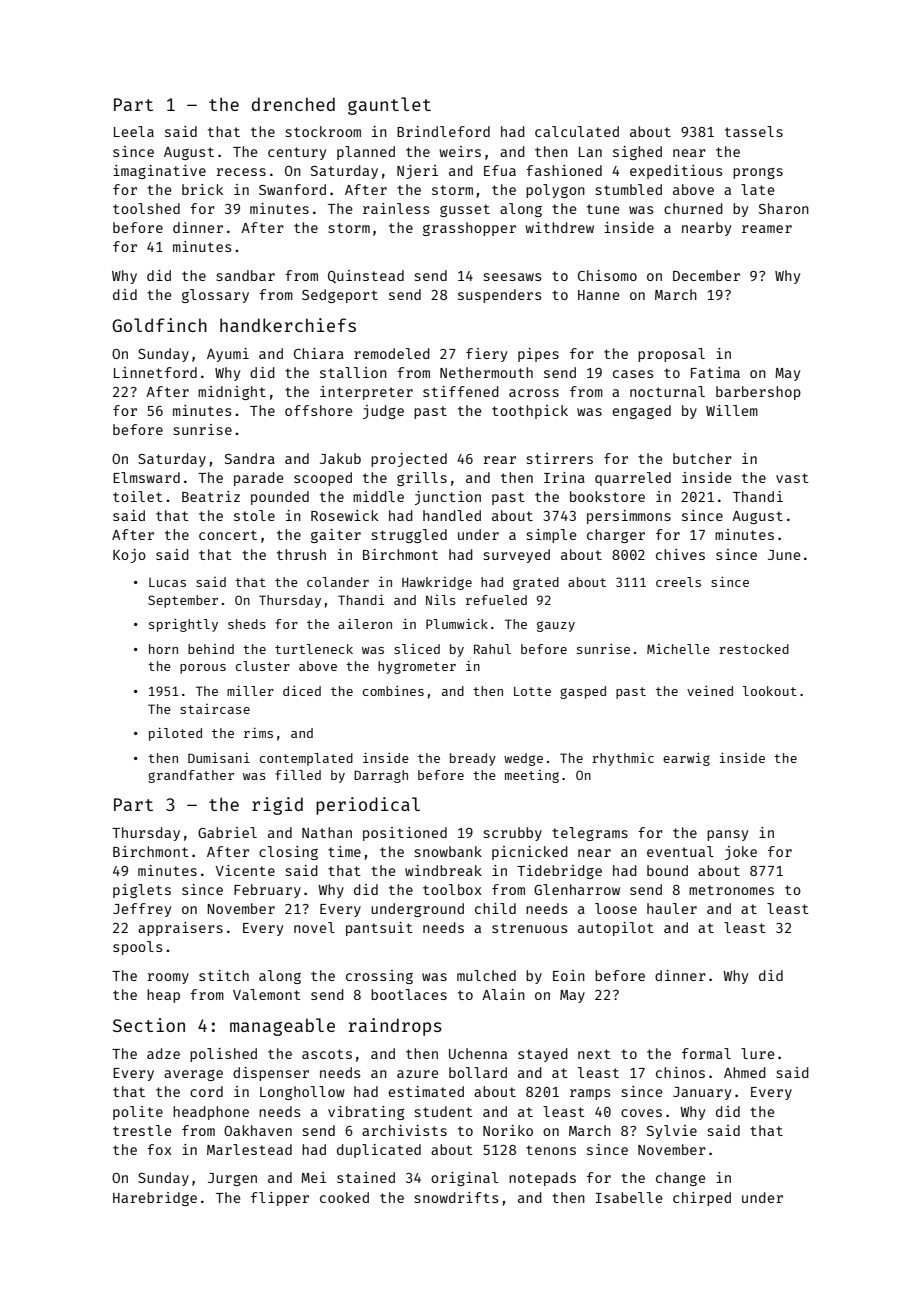 The height and width of the document is (1308, 924). What do you see at coordinates (637, 153) in the document?
I see `sighed` at bounding box center [637, 153].
